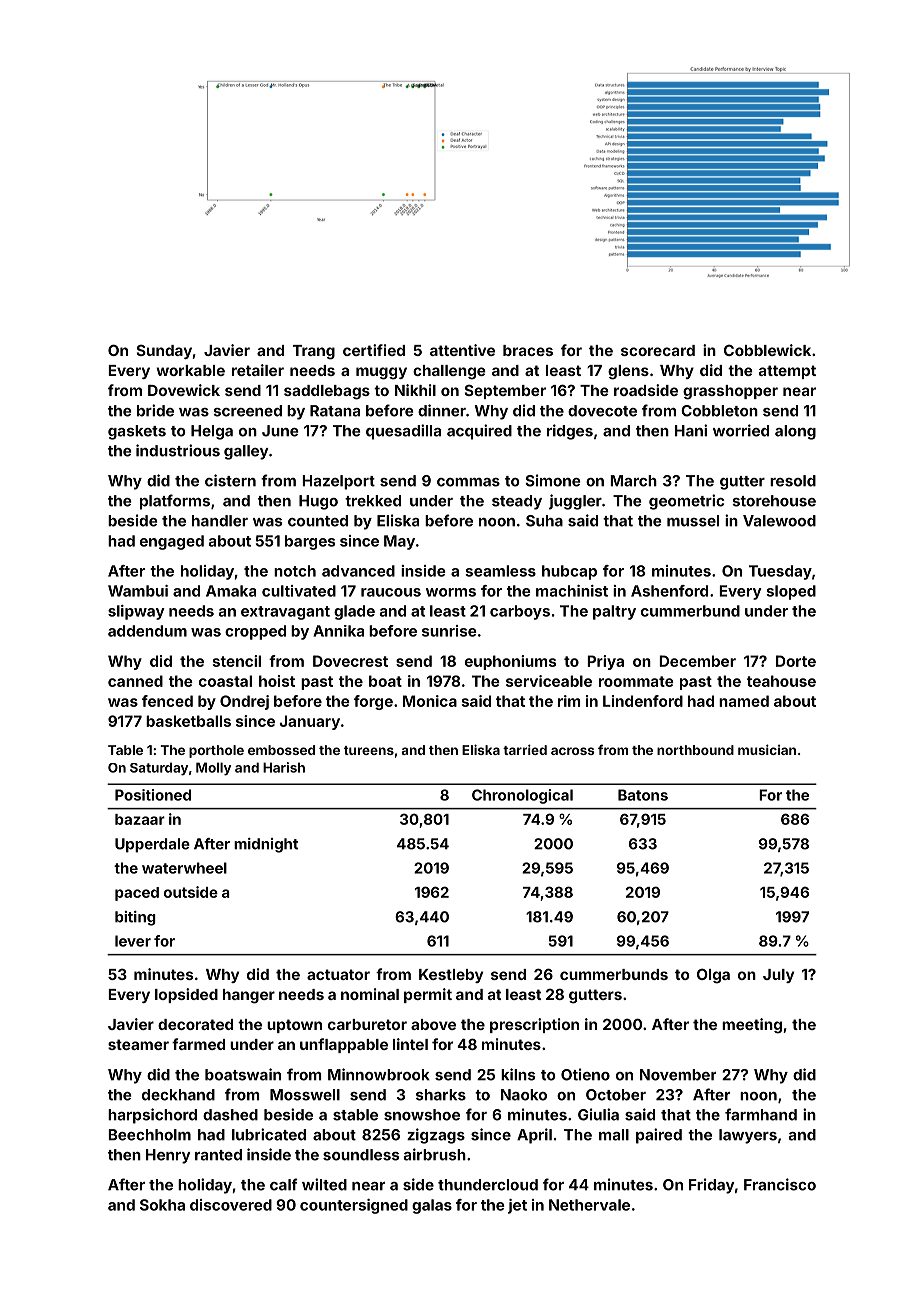 This screenshot has width=924, height=1314. What do you see at coordinates (162, 1205) in the screenshot?
I see `Sokha` at bounding box center [162, 1205].
